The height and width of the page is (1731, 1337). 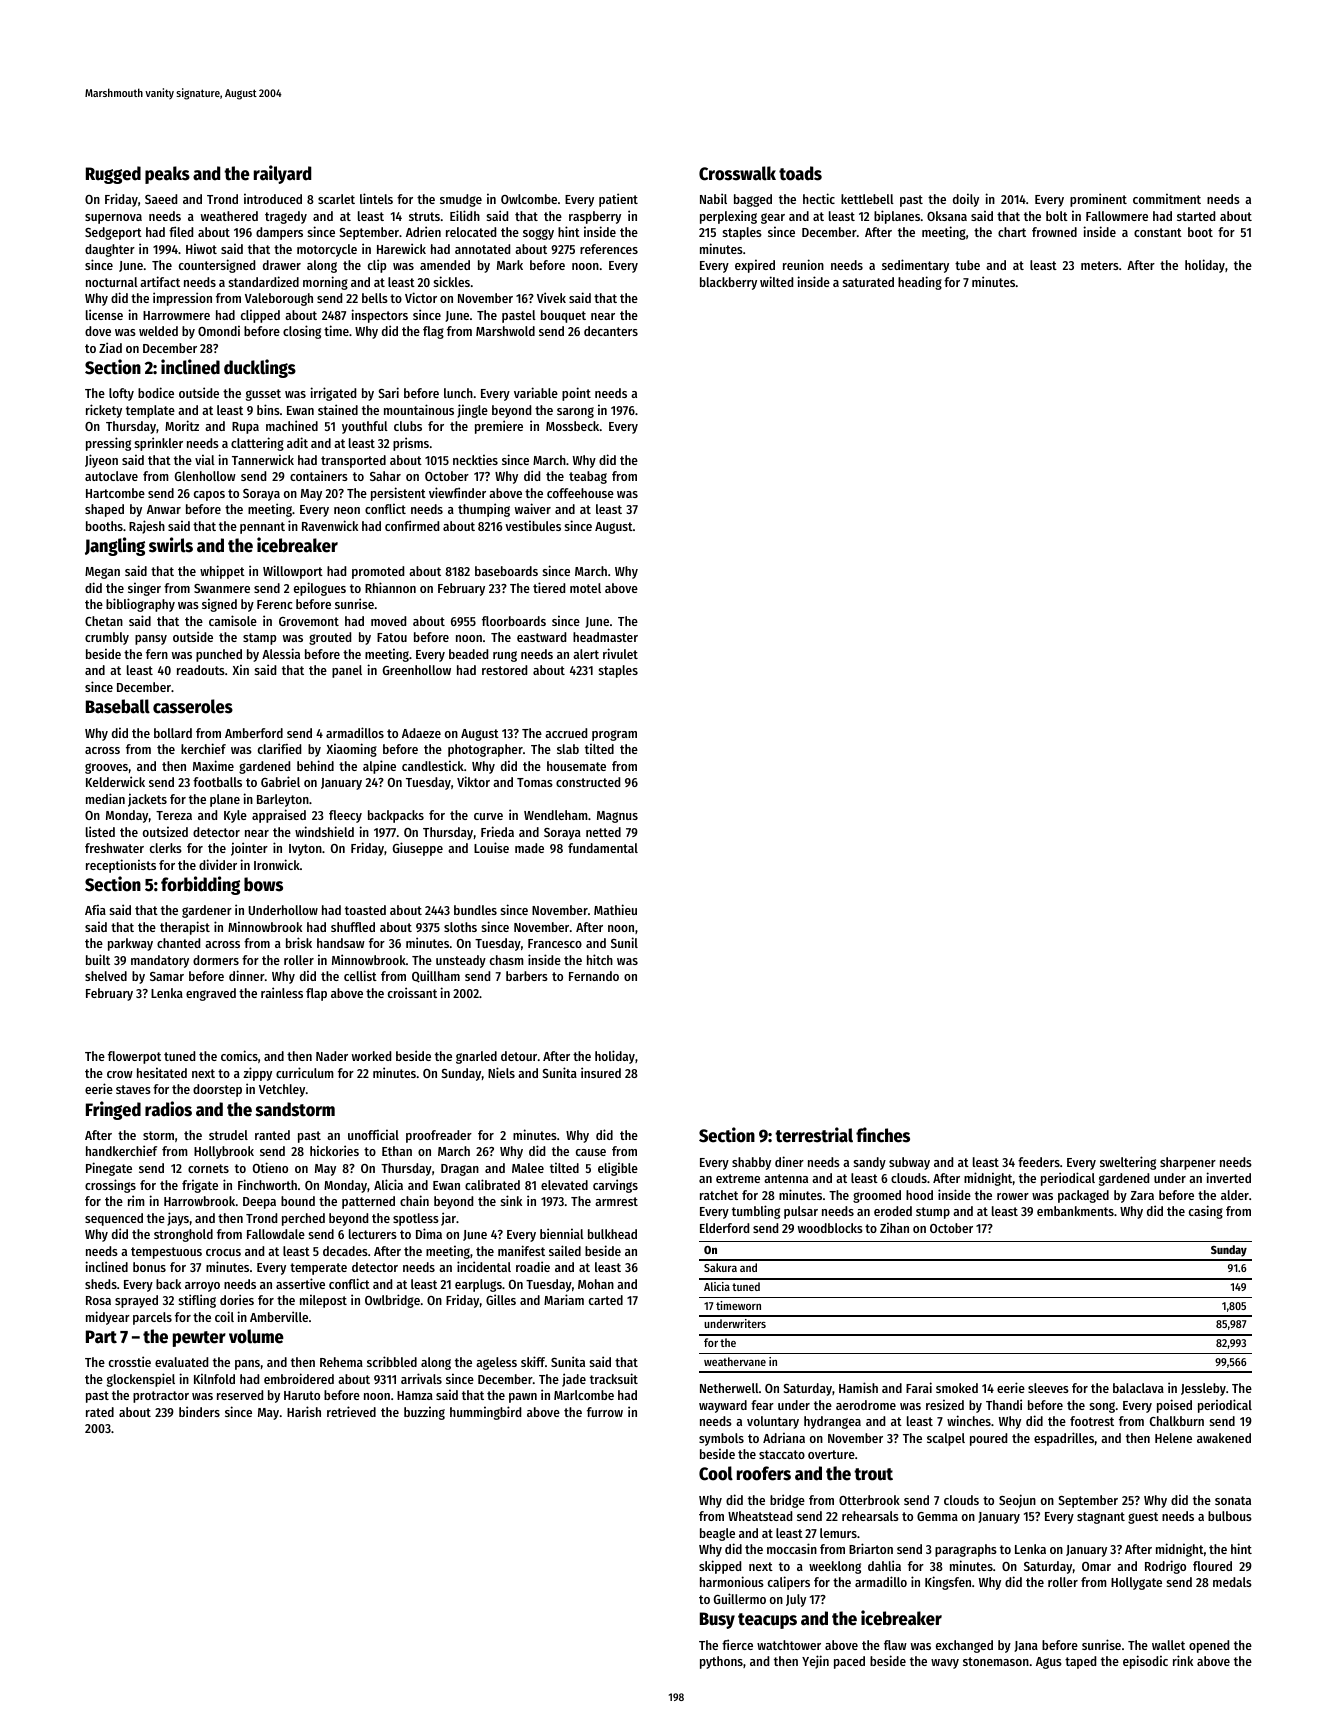 What do you see at coordinates (98, 1300) in the page?
I see `Rosa` at bounding box center [98, 1300].
